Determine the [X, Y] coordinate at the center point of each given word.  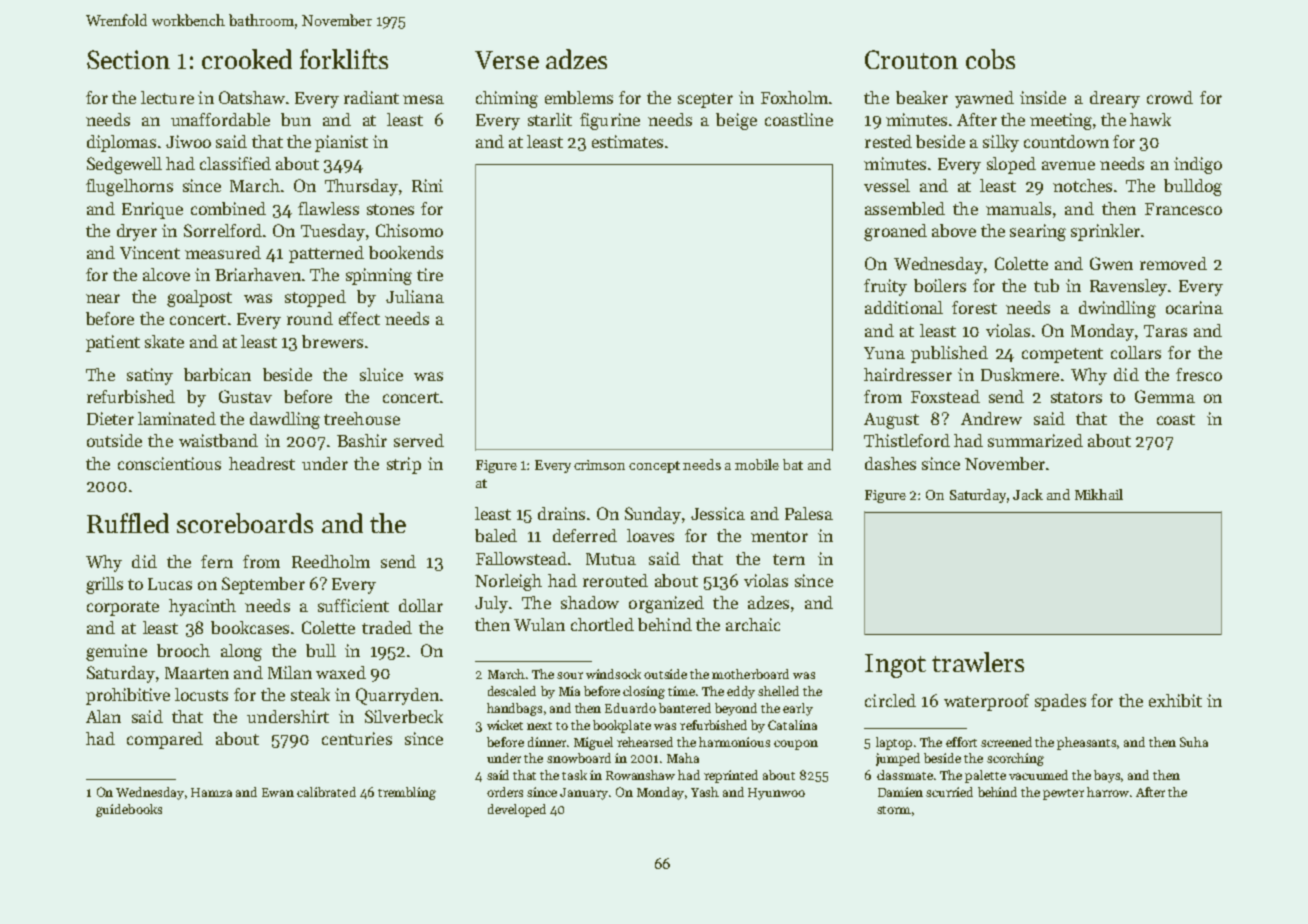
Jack [1028, 494]
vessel [887, 185]
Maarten [197, 673]
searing [1038, 232]
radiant [371, 97]
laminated [177, 418]
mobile [757, 464]
